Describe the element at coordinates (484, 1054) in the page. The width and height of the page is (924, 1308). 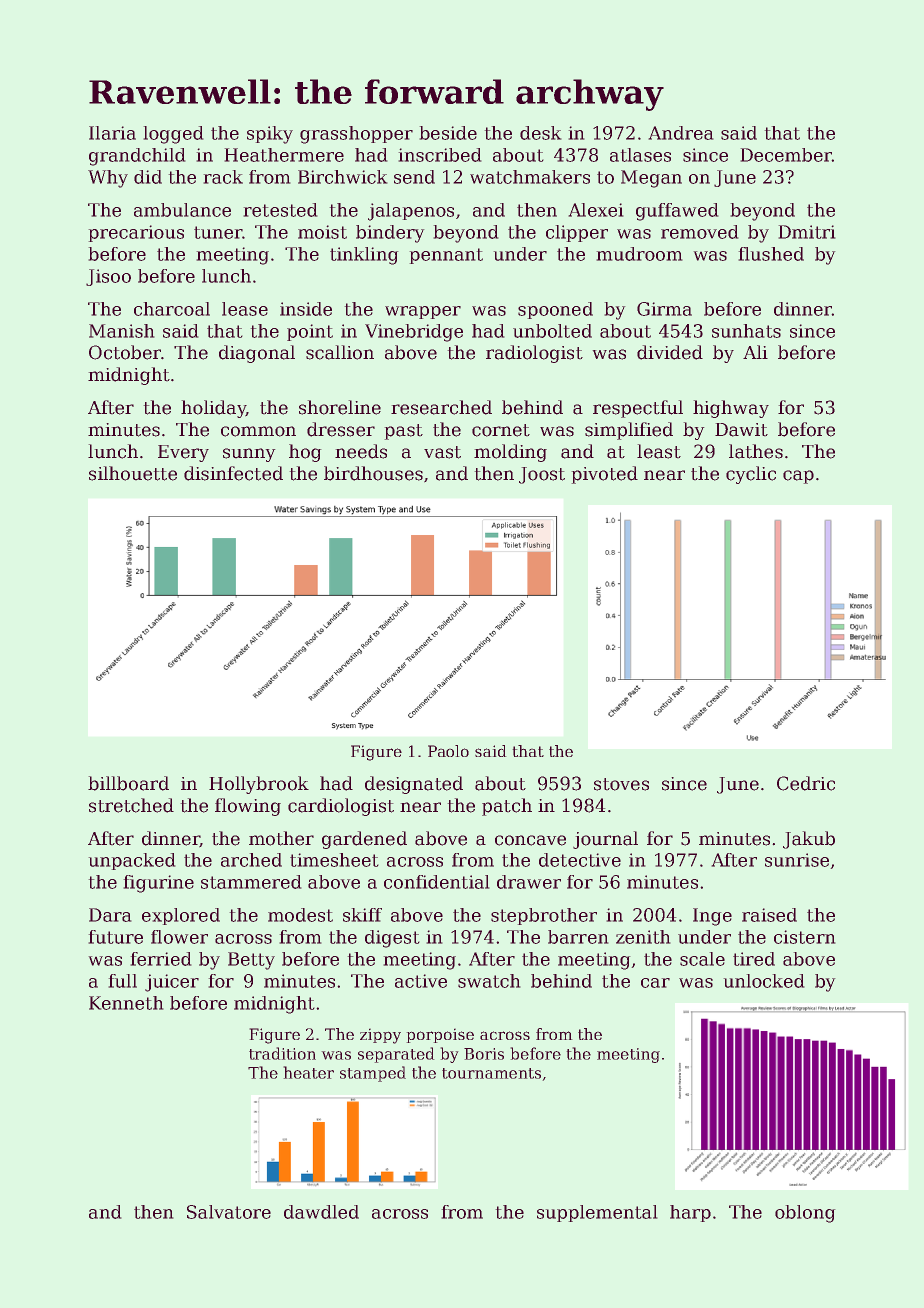
I see `Boris` at that location.
